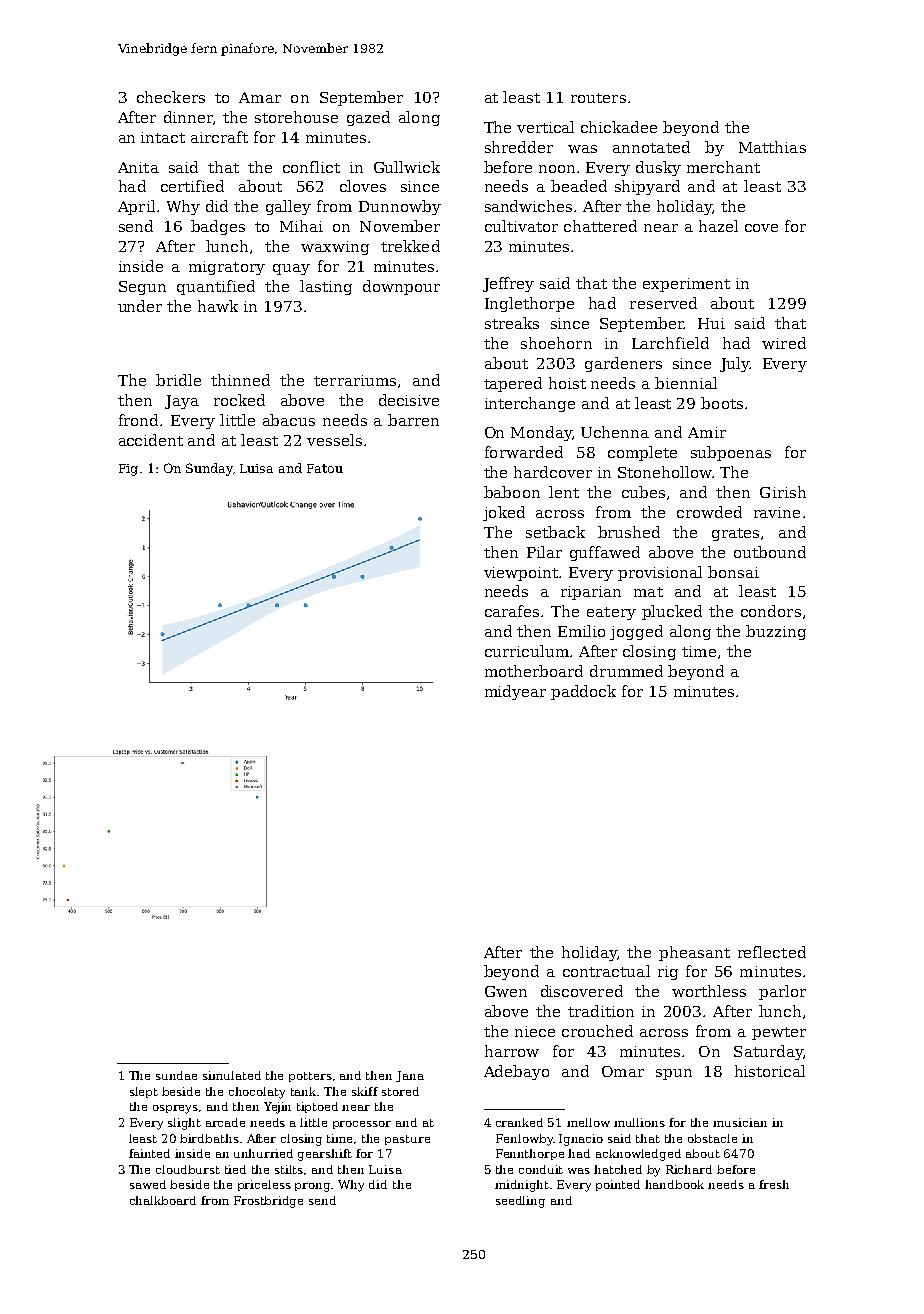 The width and height of the image is (924, 1314). Describe the element at coordinates (545, 127) in the image. I see `vertical` at that location.
